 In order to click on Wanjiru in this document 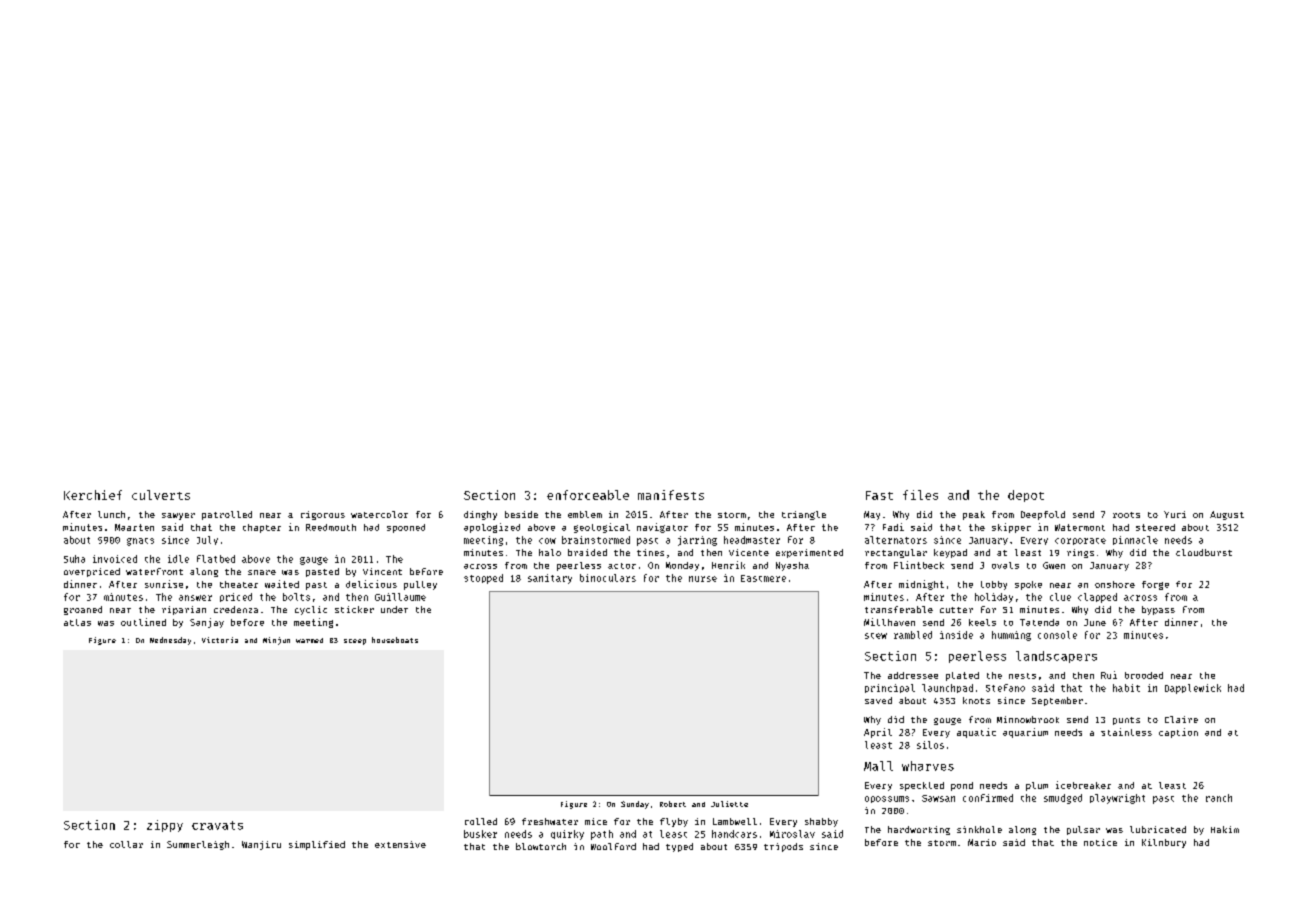, I will do `click(261, 845)`.
